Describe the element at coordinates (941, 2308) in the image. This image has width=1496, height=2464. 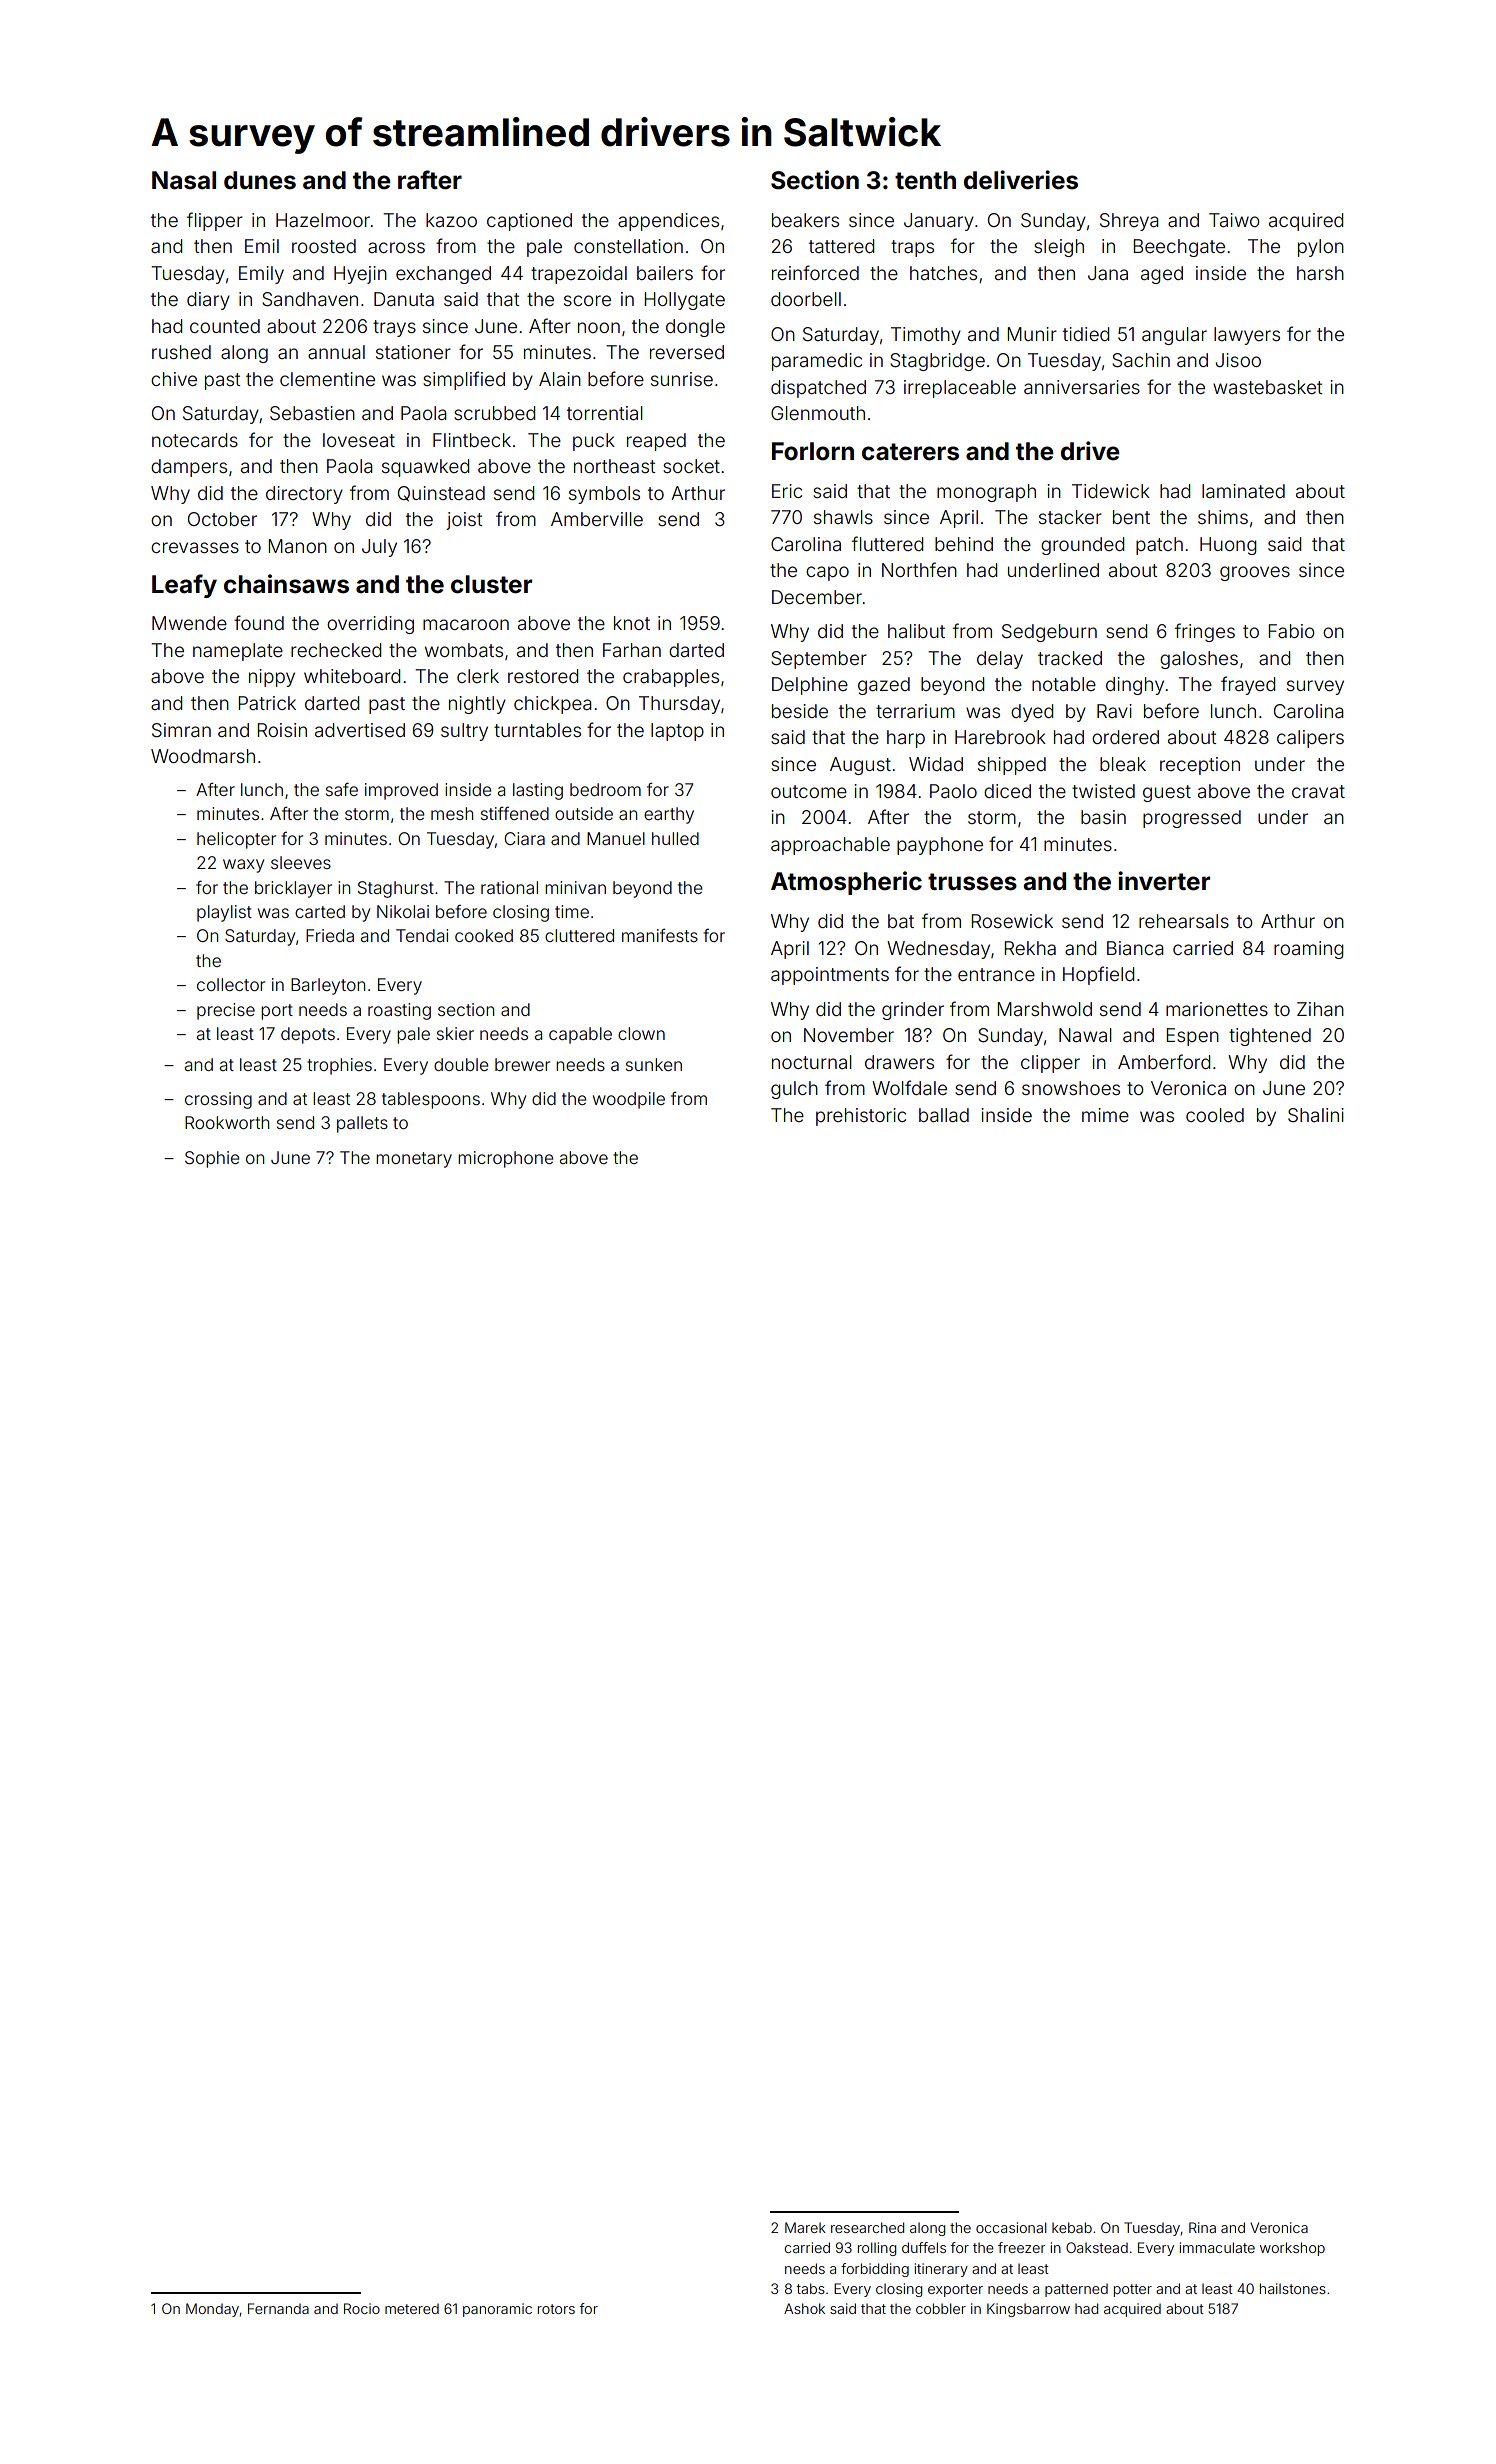
I see `cobbler` at that location.
